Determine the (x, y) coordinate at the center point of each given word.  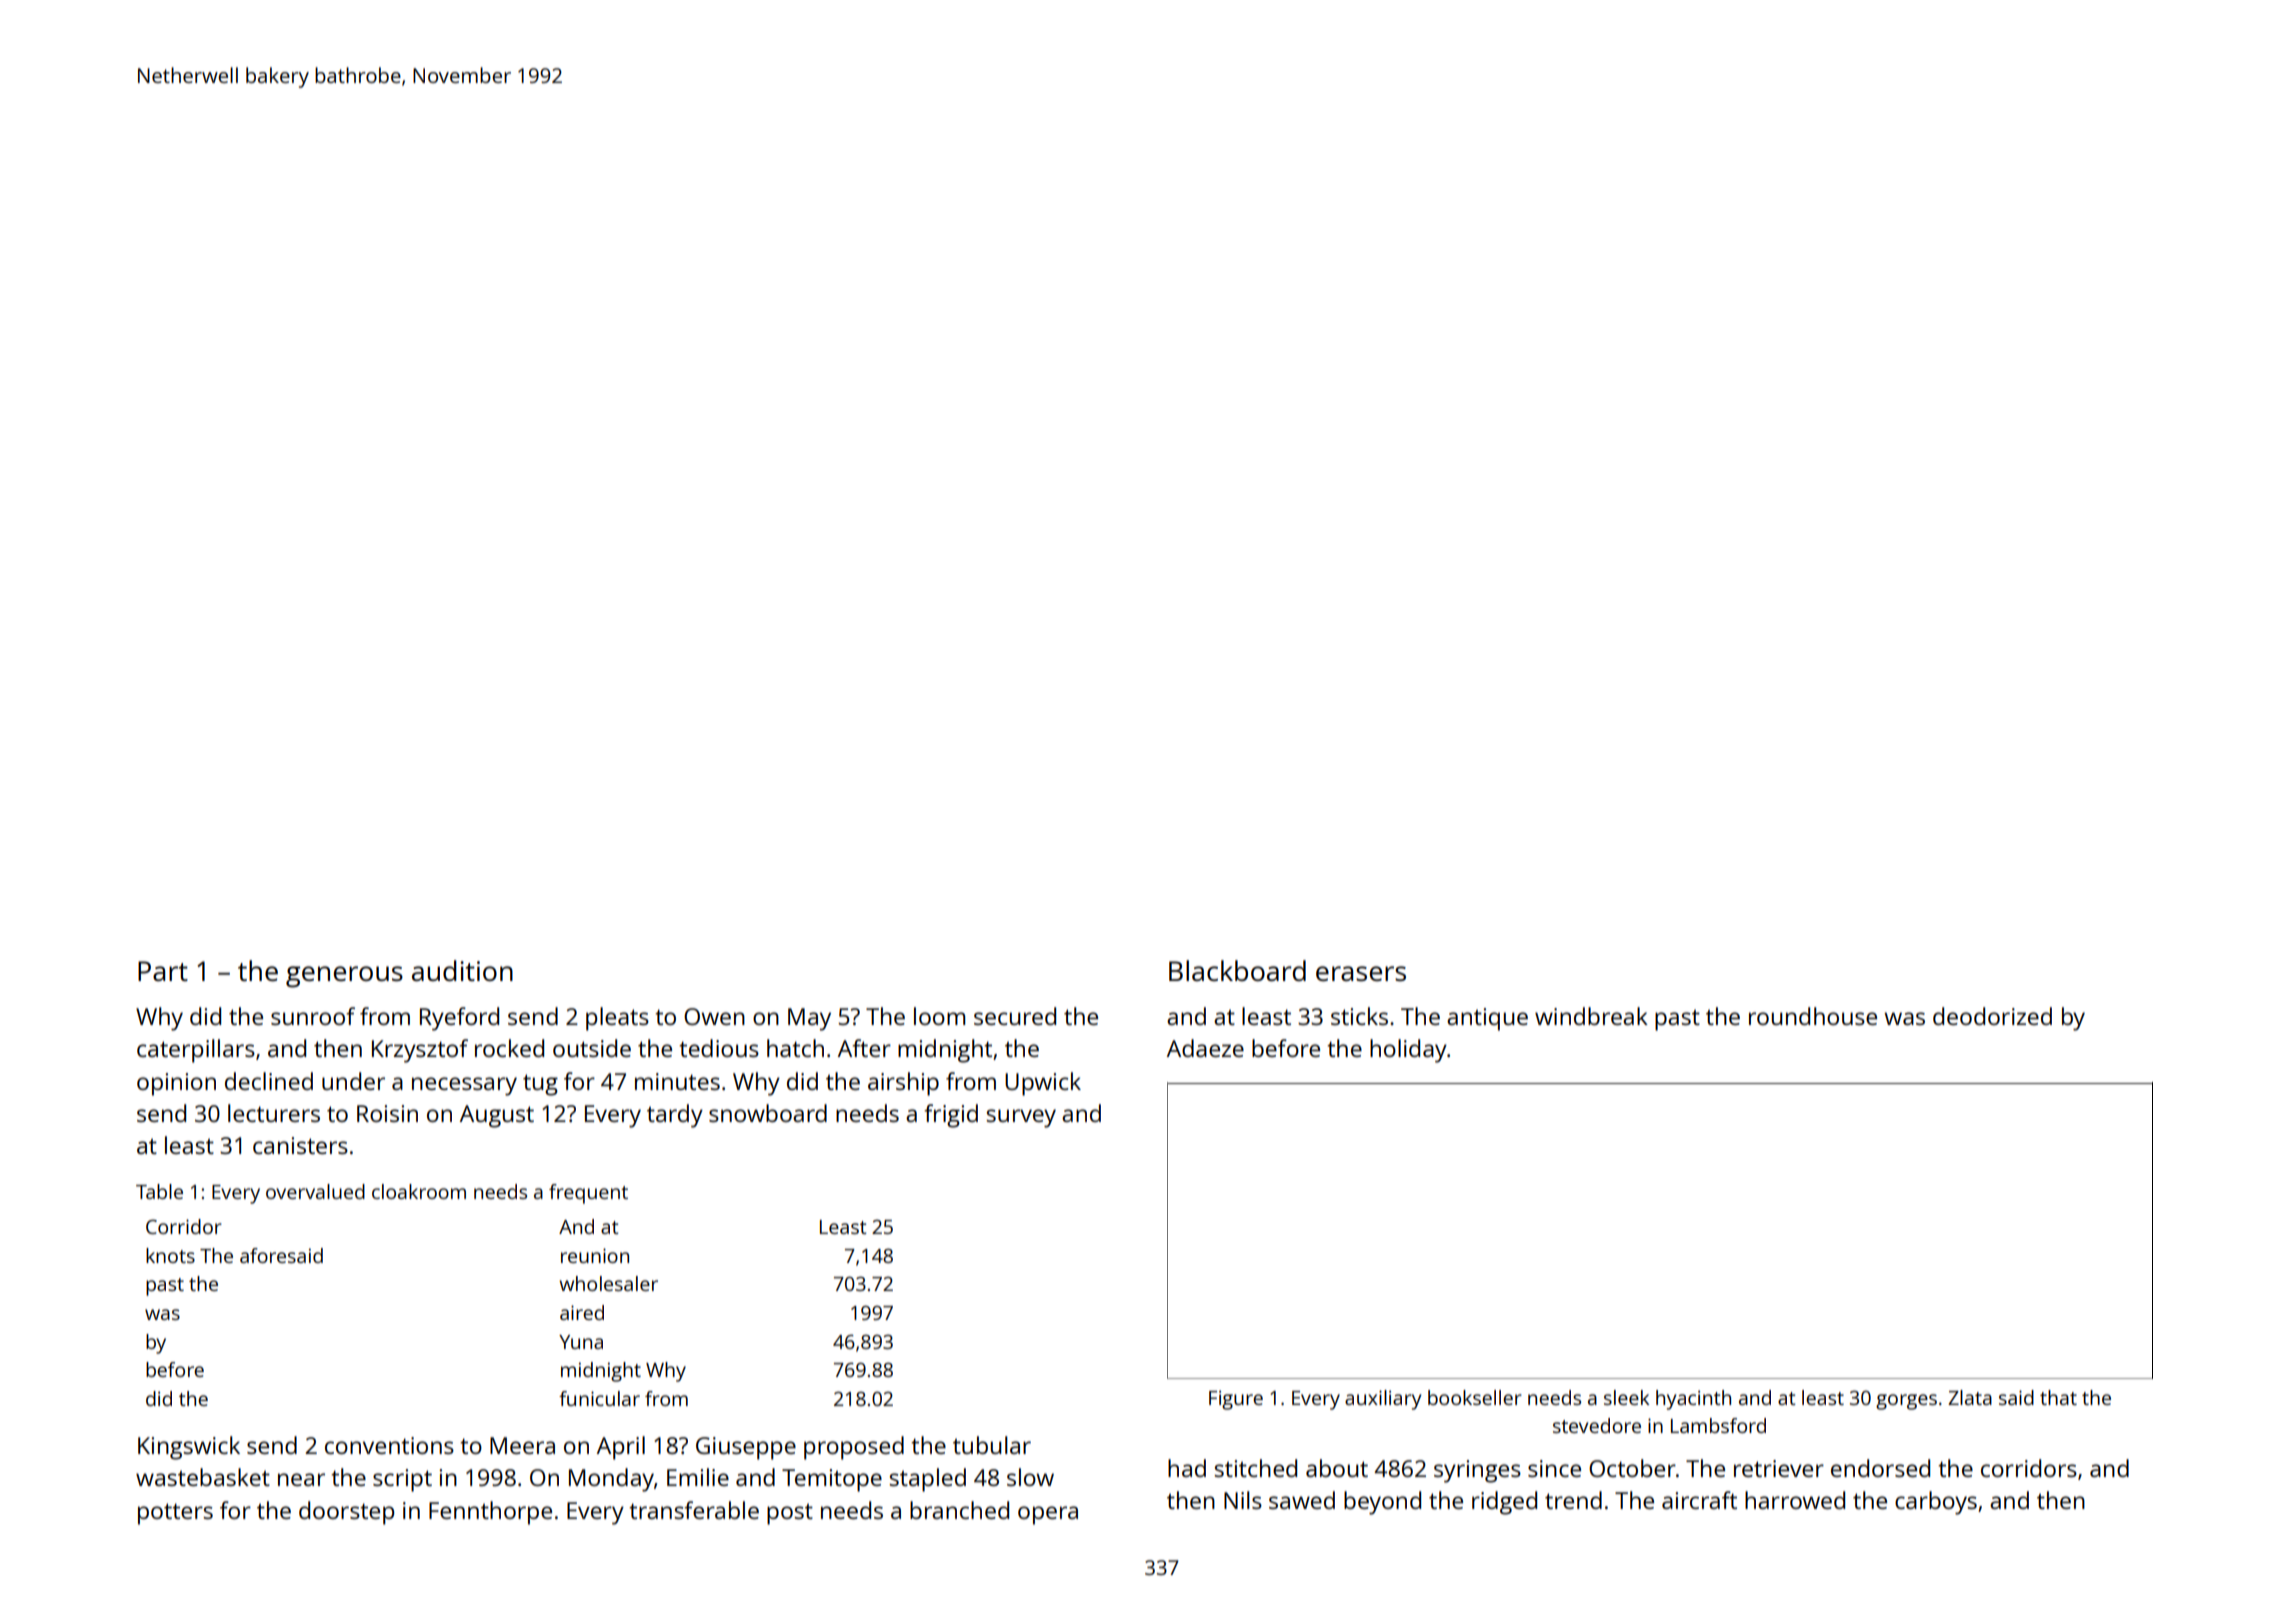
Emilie (698, 1477)
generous (344, 977)
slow (1030, 1477)
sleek (1626, 1397)
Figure (1236, 1400)
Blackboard (1237, 970)
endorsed (1880, 1468)
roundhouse (1813, 1016)
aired (582, 1312)
